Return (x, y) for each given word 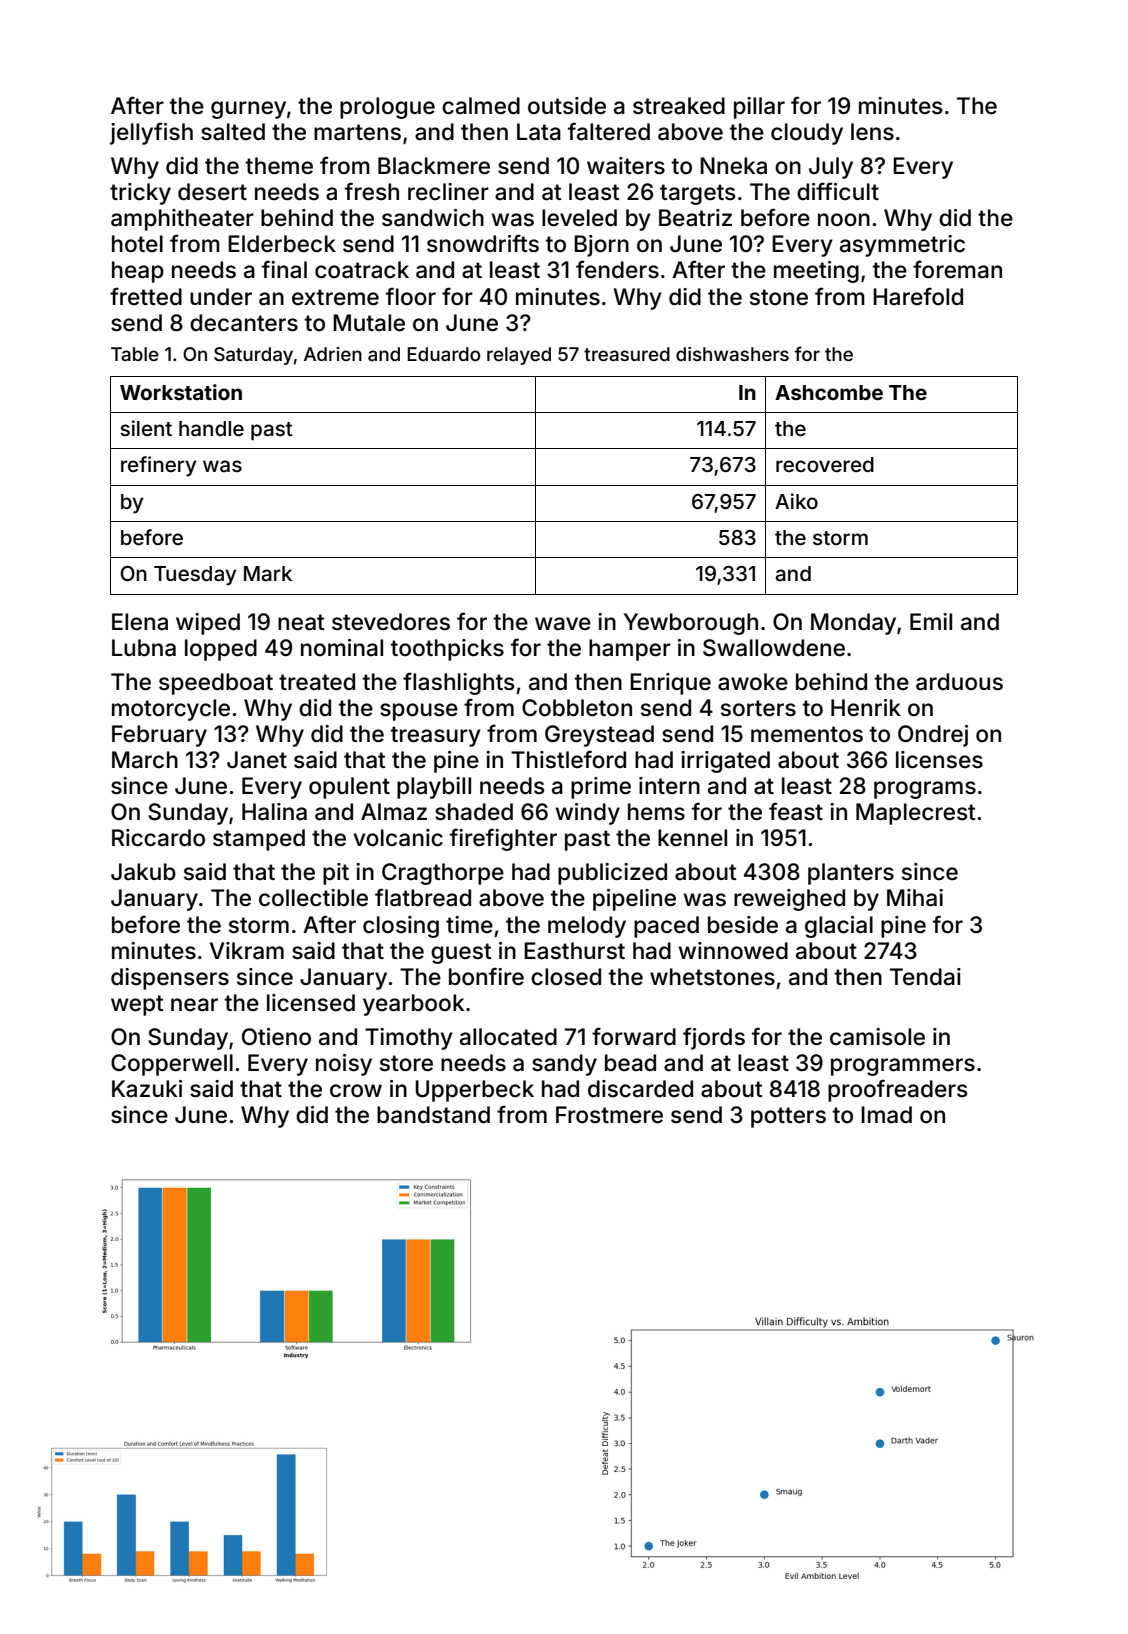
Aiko (796, 501)
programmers (903, 1067)
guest (461, 953)
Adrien (333, 354)
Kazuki (147, 1089)
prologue (387, 108)
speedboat (216, 684)
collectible (313, 898)
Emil (931, 621)
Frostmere (609, 1115)
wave (563, 624)
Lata (539, 132)
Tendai (925, 977)
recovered (825, 464)
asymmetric (902, 246)
